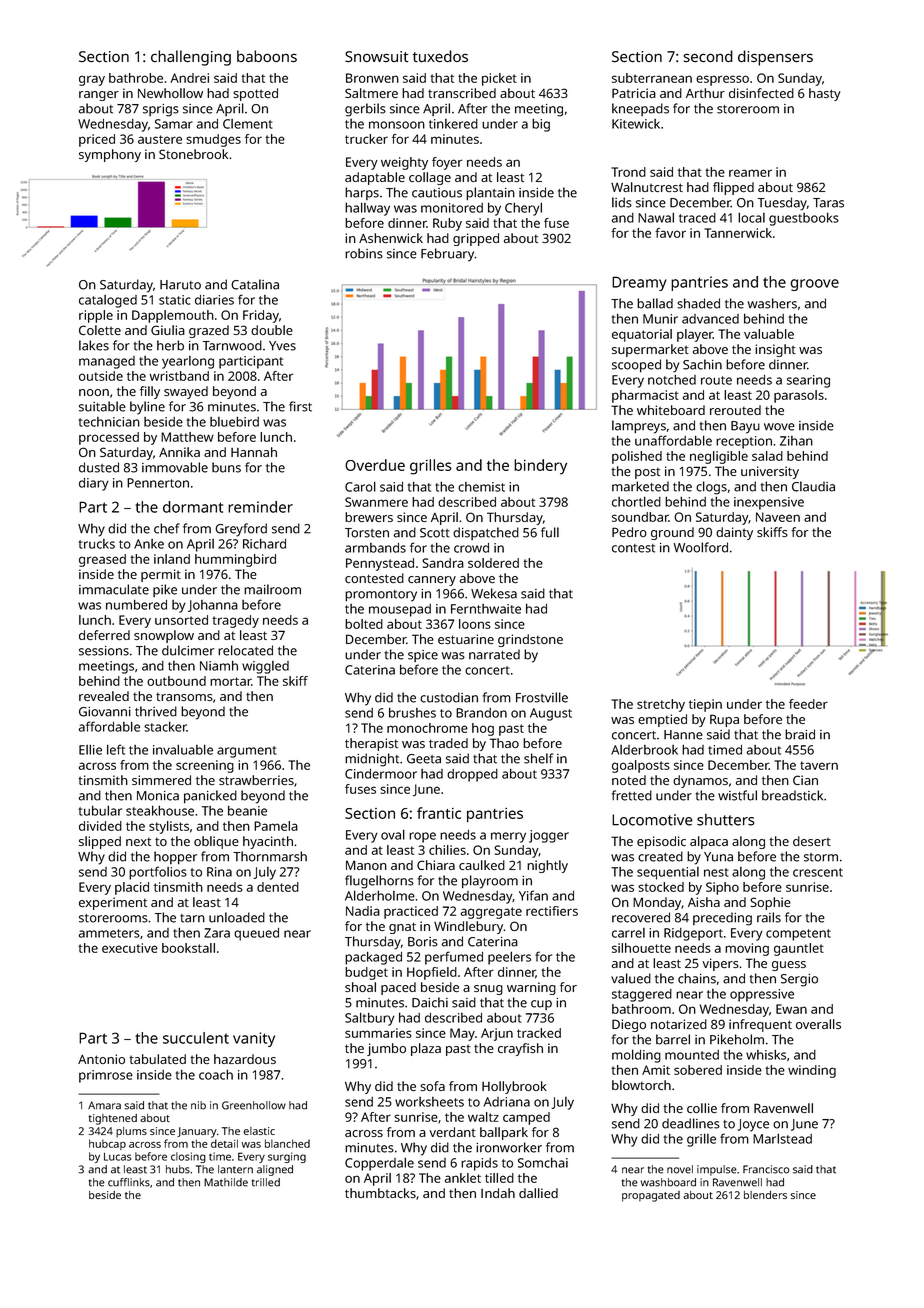  What do you see at coordinates (652, 78) in the screenshot?
I see `subterranean` at bounding box center [652, 78].
